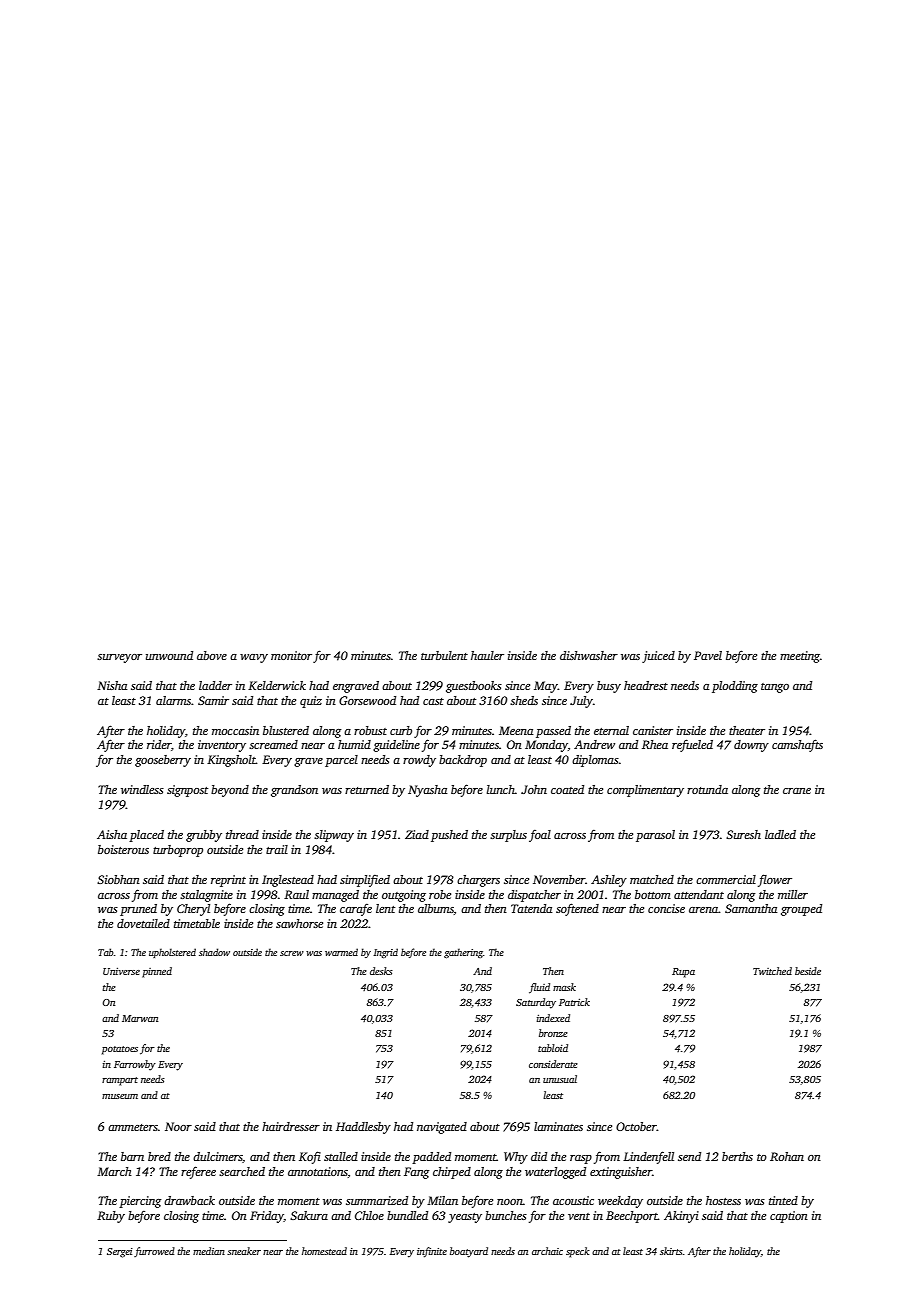  I want to click on dishwasher, so click(589, 655).
